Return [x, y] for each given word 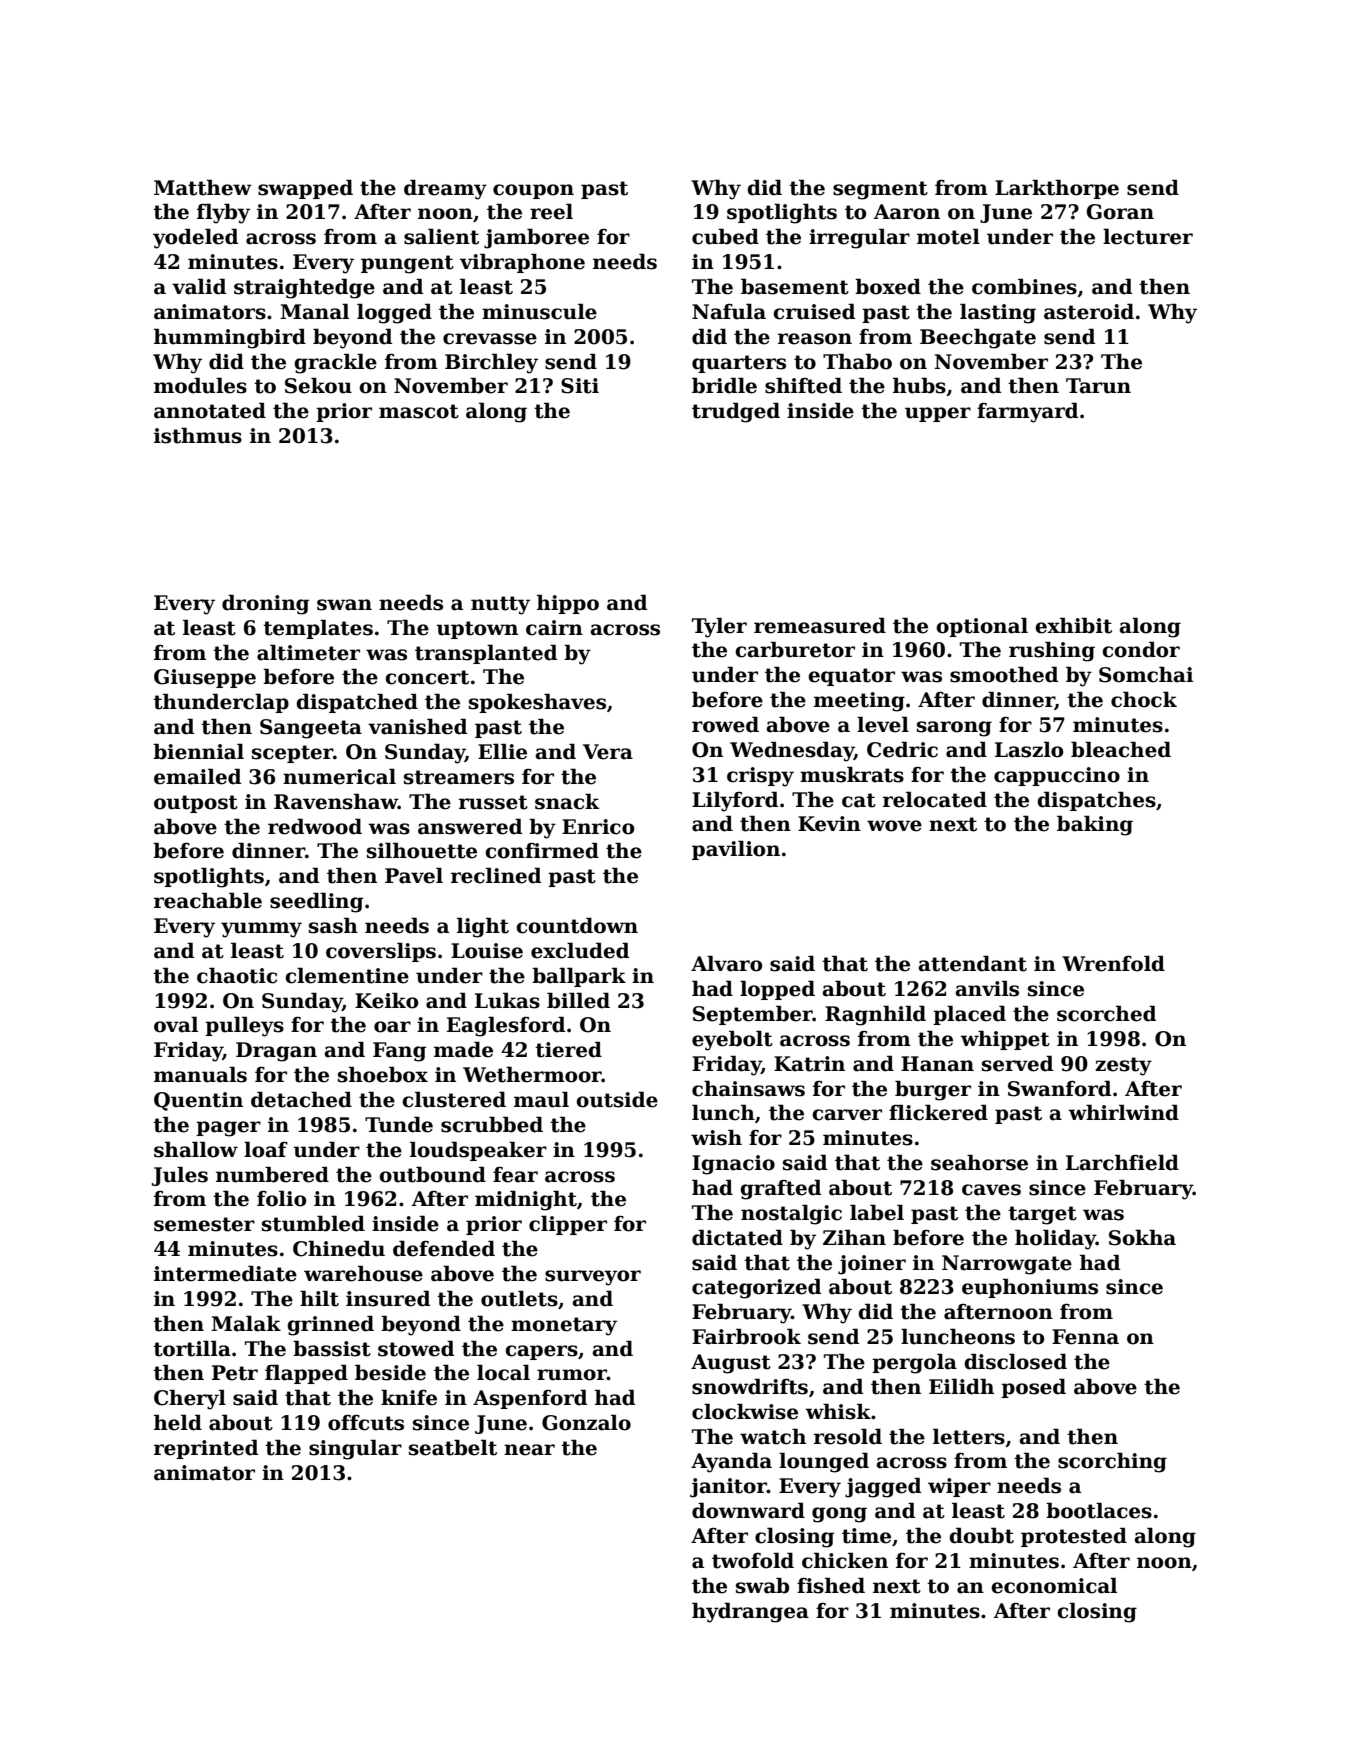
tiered [568, 1049]
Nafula [729, 311]
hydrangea [750, 1612]
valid [199, 286]
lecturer [1148, 236]
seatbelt [453, 1447]
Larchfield [1122, 1162]
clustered [454, 1099]
